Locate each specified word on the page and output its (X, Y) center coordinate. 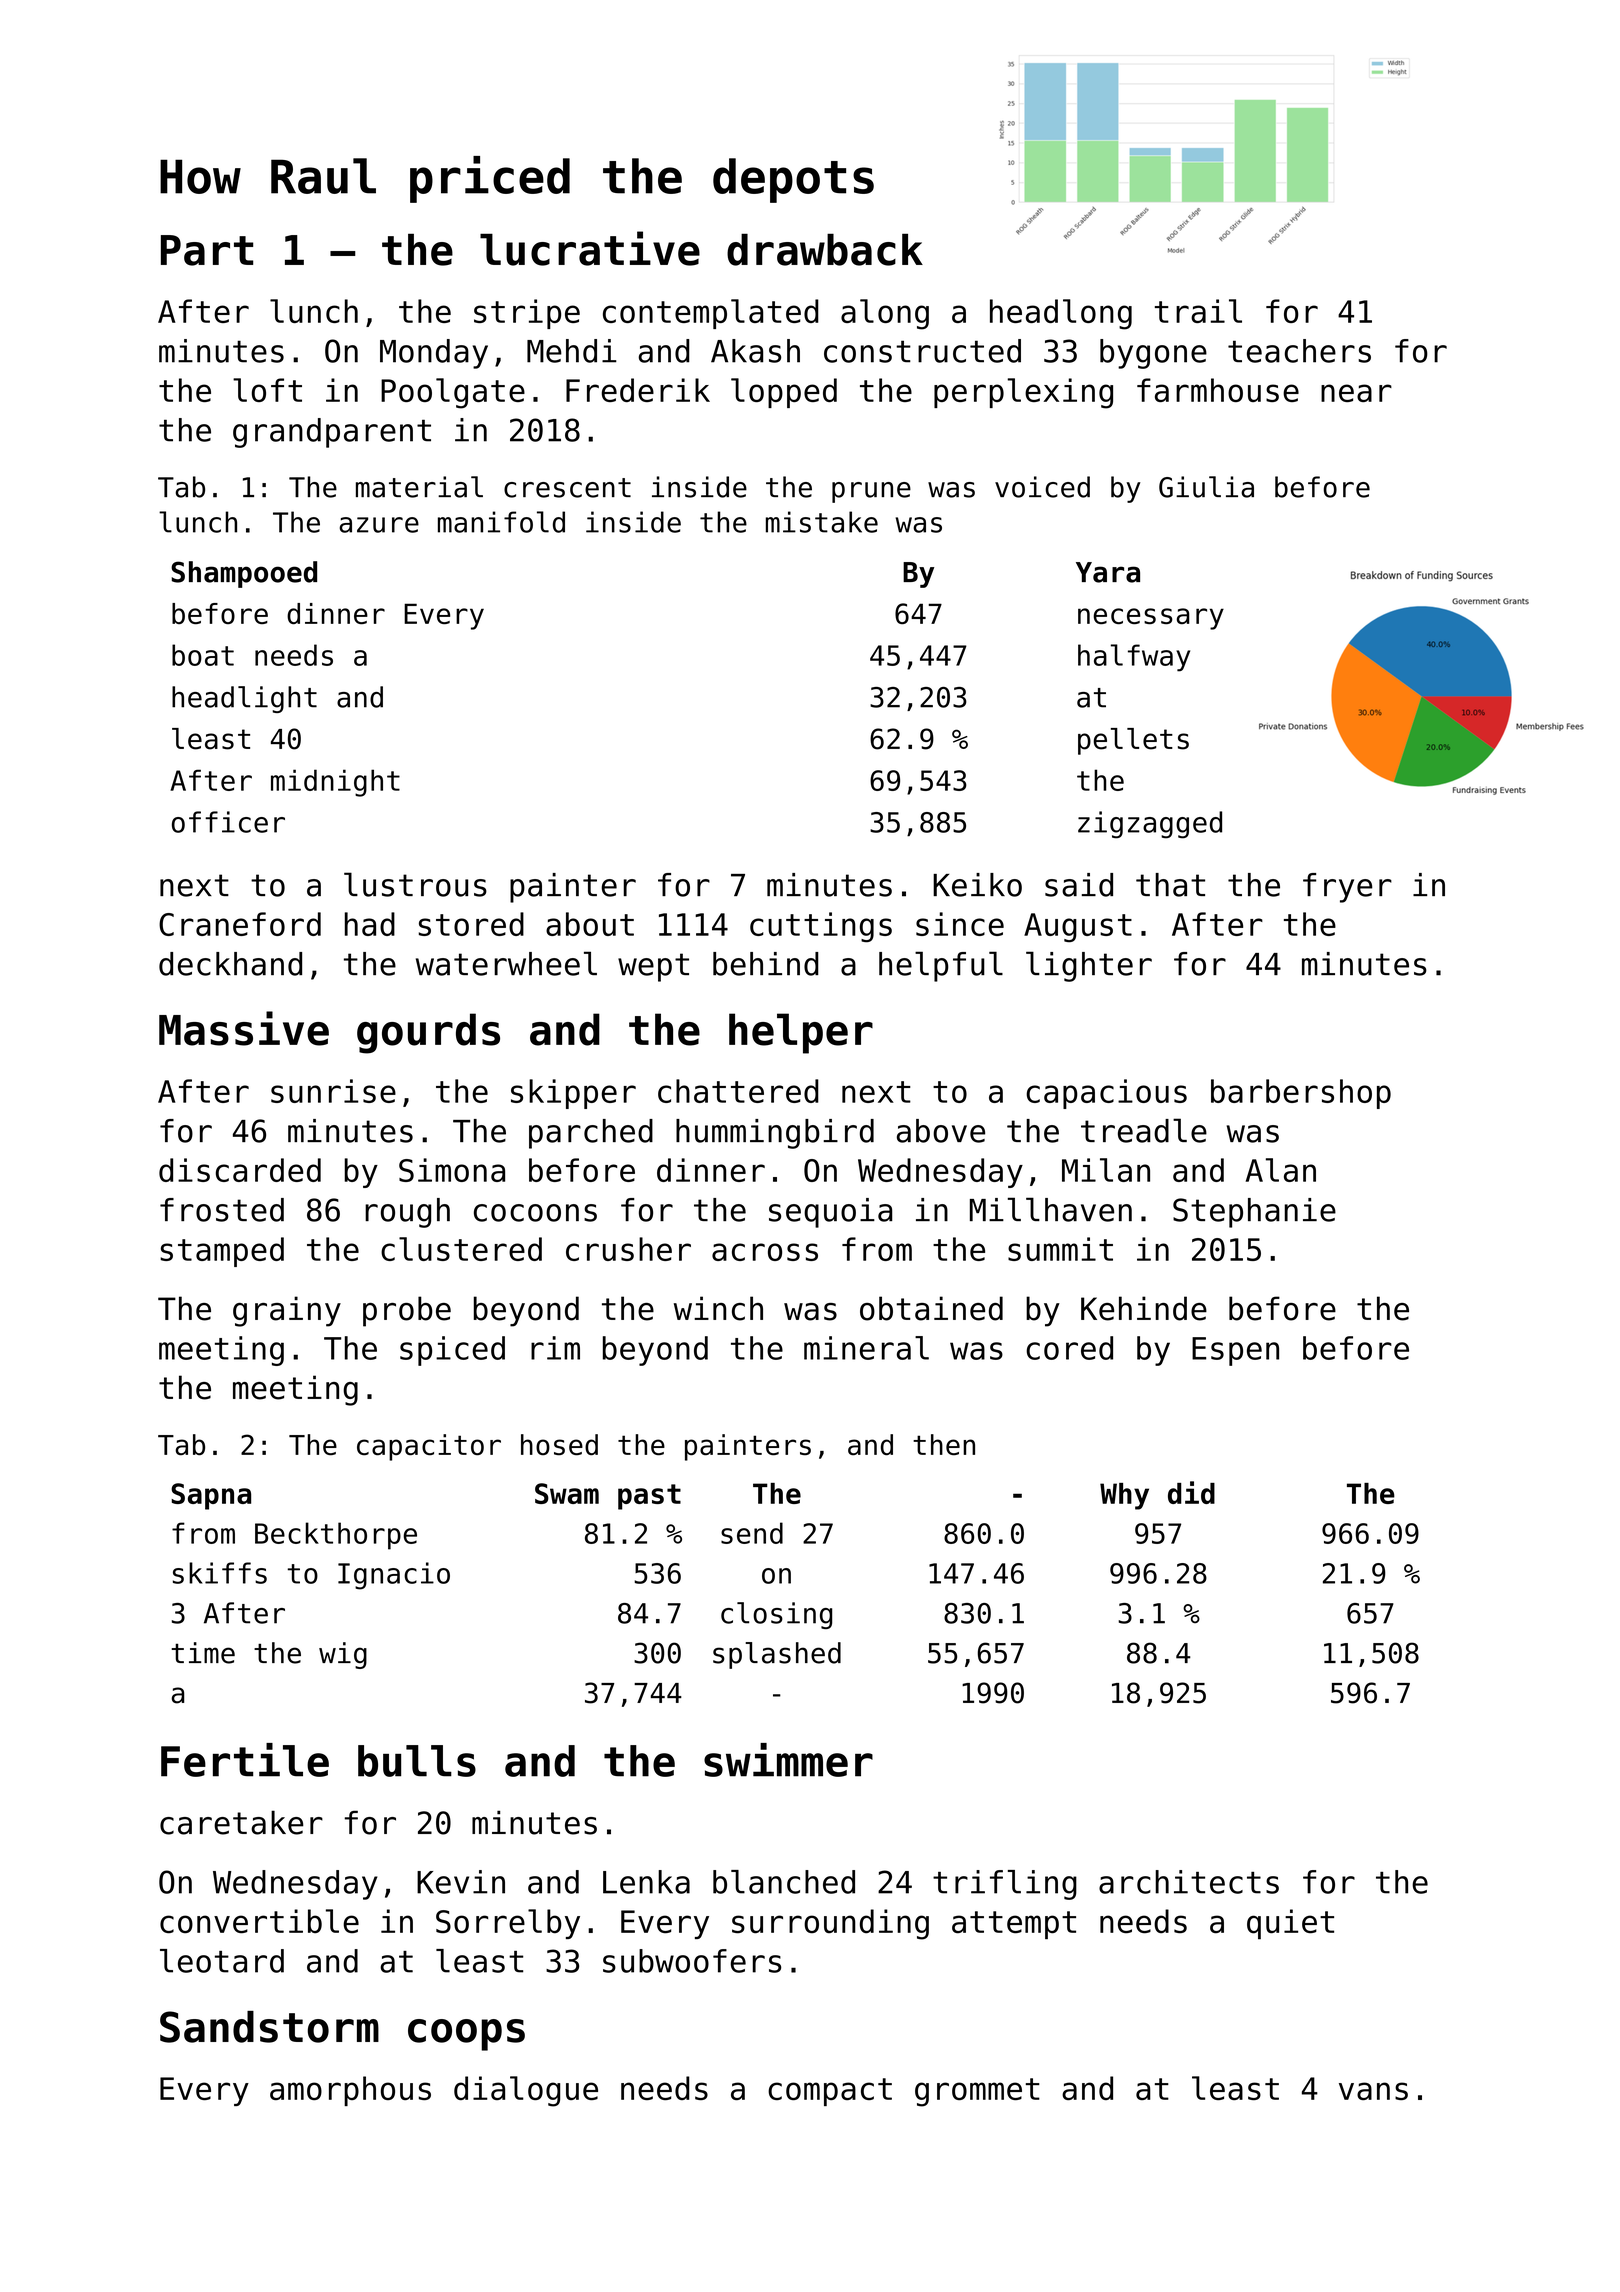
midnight (335, 783)
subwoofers (692, 1961)
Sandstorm (269, 2027)
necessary (1151, 619)
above (941, 1131)
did (1191, 1492)
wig (343, 1655)
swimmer (788, 1760)
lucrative (590, 248)
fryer (1347, 888)
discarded (240, 1170)
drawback (825, 250)
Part (207, 250)
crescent (567, 488)
